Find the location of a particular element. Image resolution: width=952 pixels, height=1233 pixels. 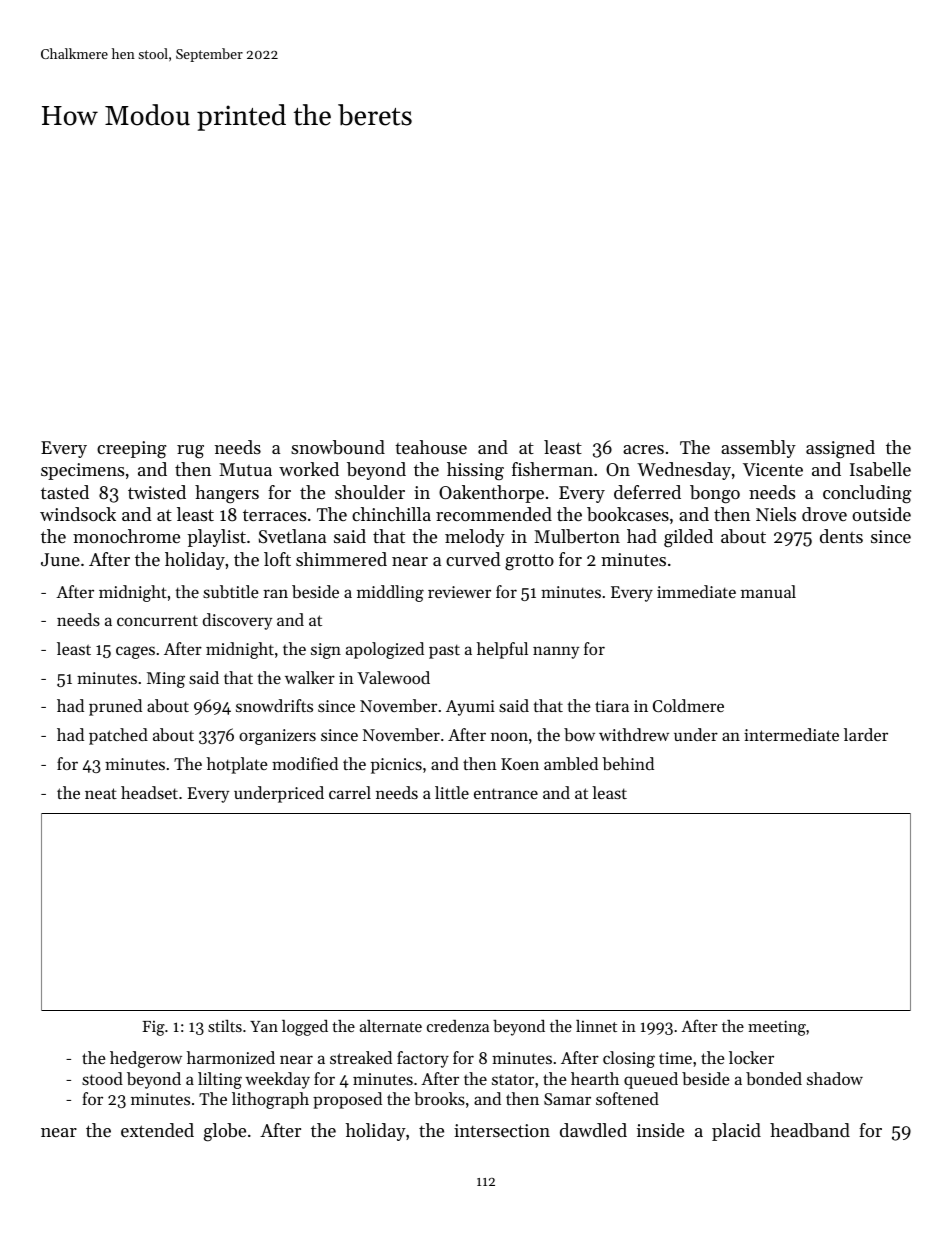

assembly is located at coordinates (758, 449).
